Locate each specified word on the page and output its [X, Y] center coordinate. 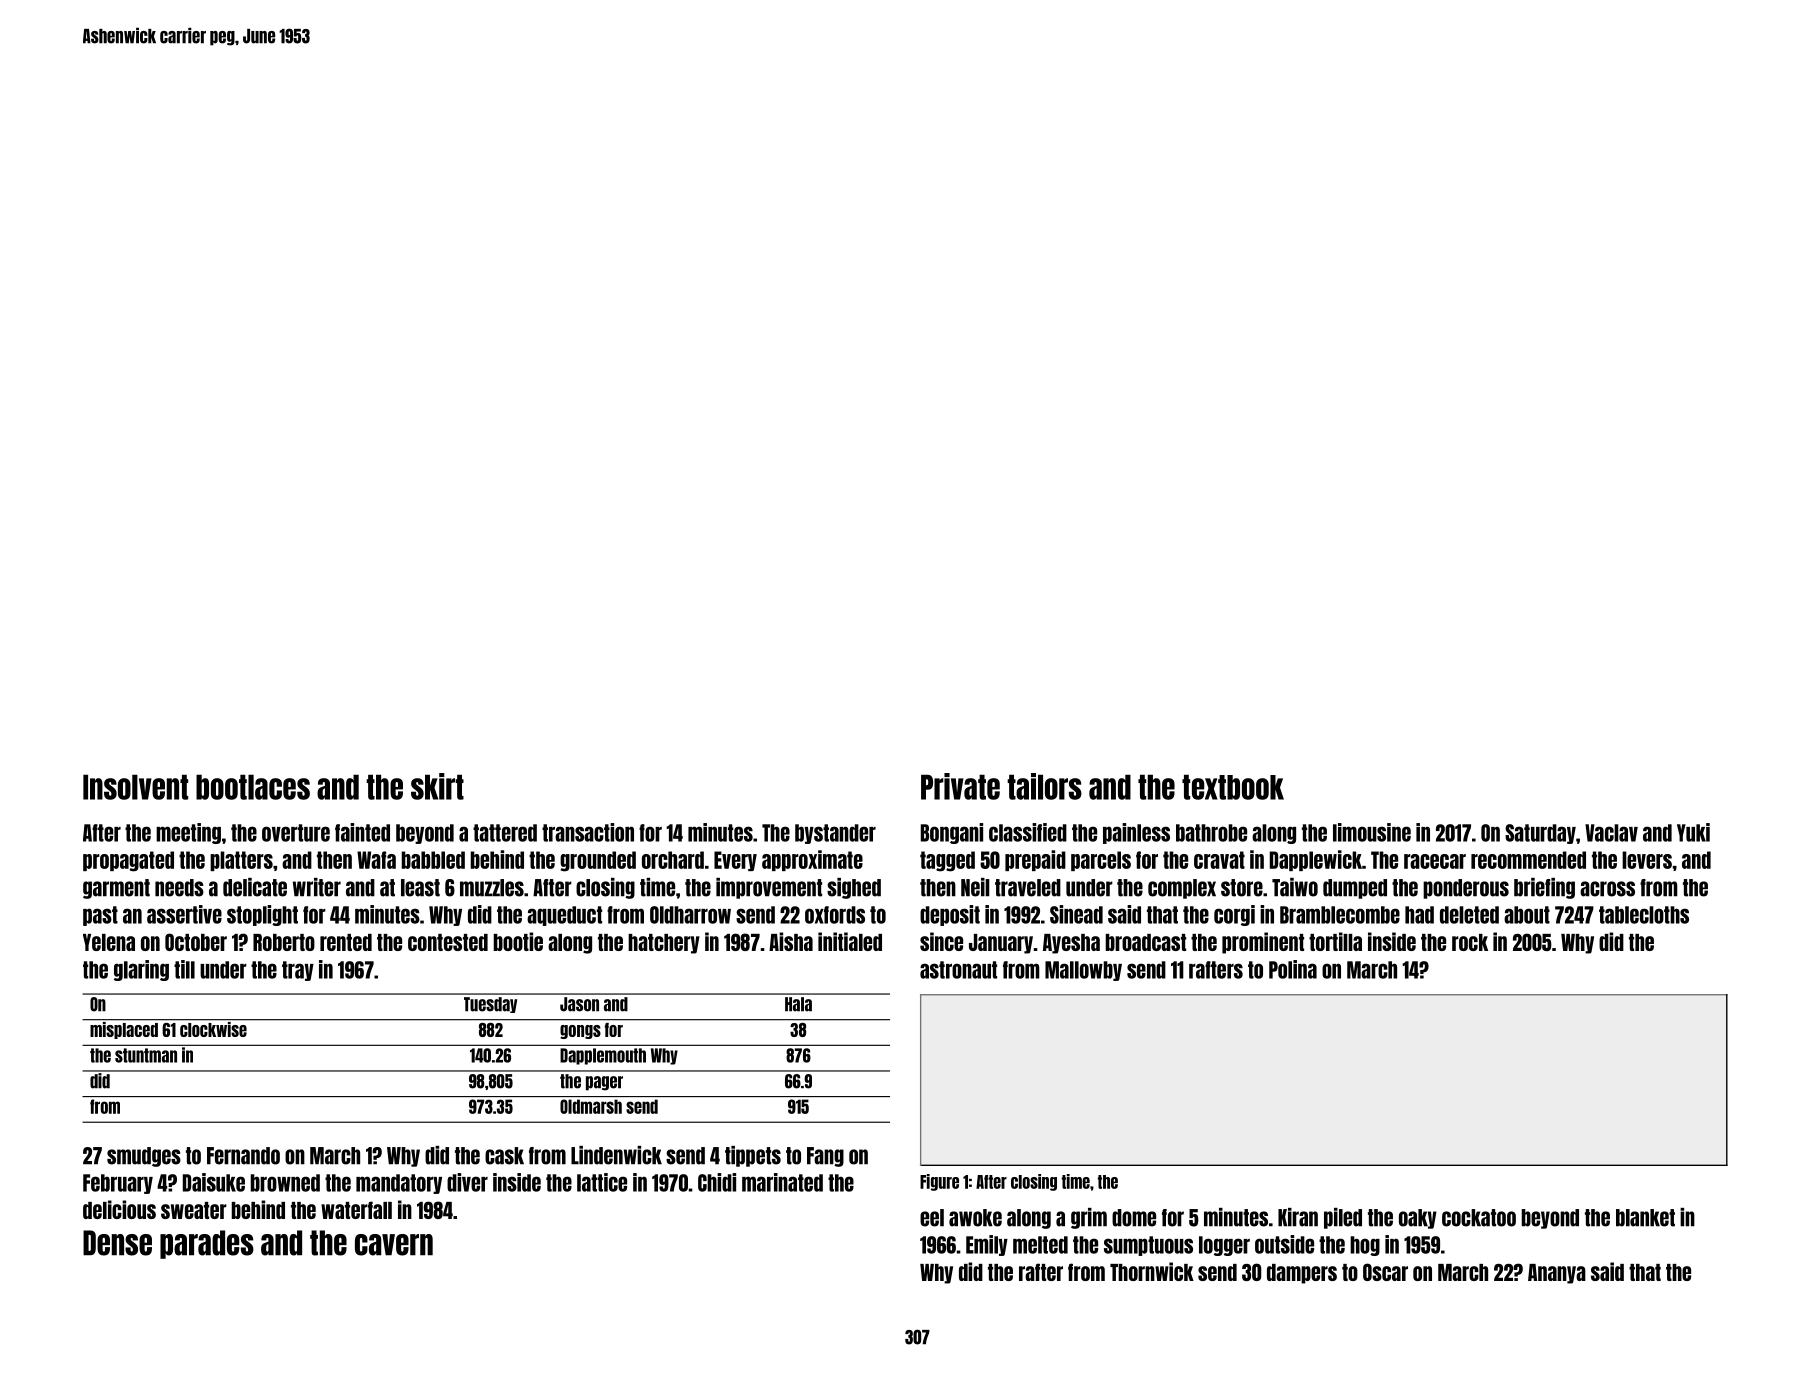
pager [604, 1083]
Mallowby [1083, 971]
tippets [753, 1156]
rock [1470, 942]
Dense [117, 1243]
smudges [144, 1157]
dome [1134, 1218]
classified [1028, 832]
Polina [1293, 969]
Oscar [1385, 1272]
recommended [1528, 860]
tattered [505, 833]
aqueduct [564, 916]
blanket [1645, 1218]
